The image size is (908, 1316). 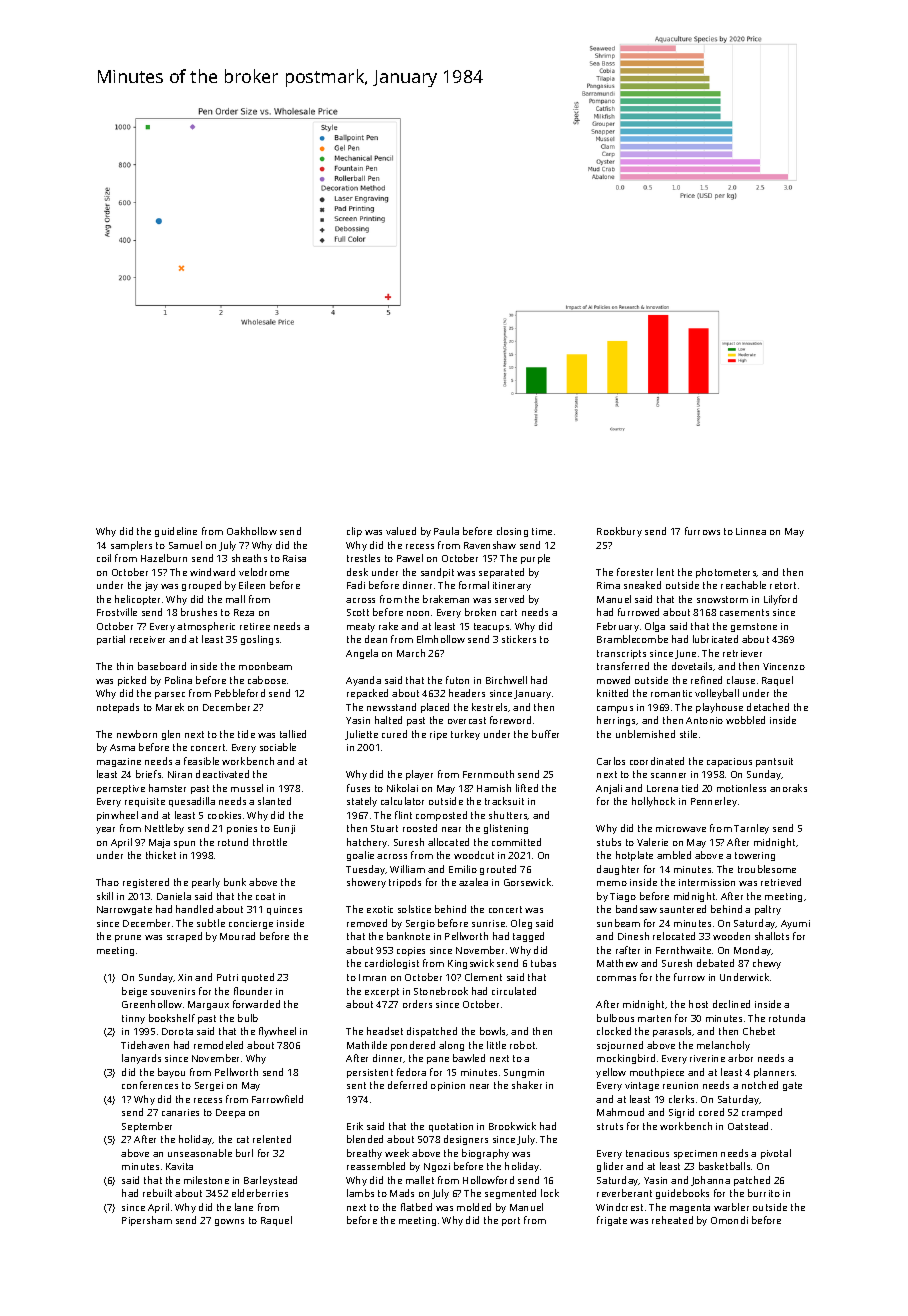 I want to click on Rookbury, so click(x=619, y=532).
